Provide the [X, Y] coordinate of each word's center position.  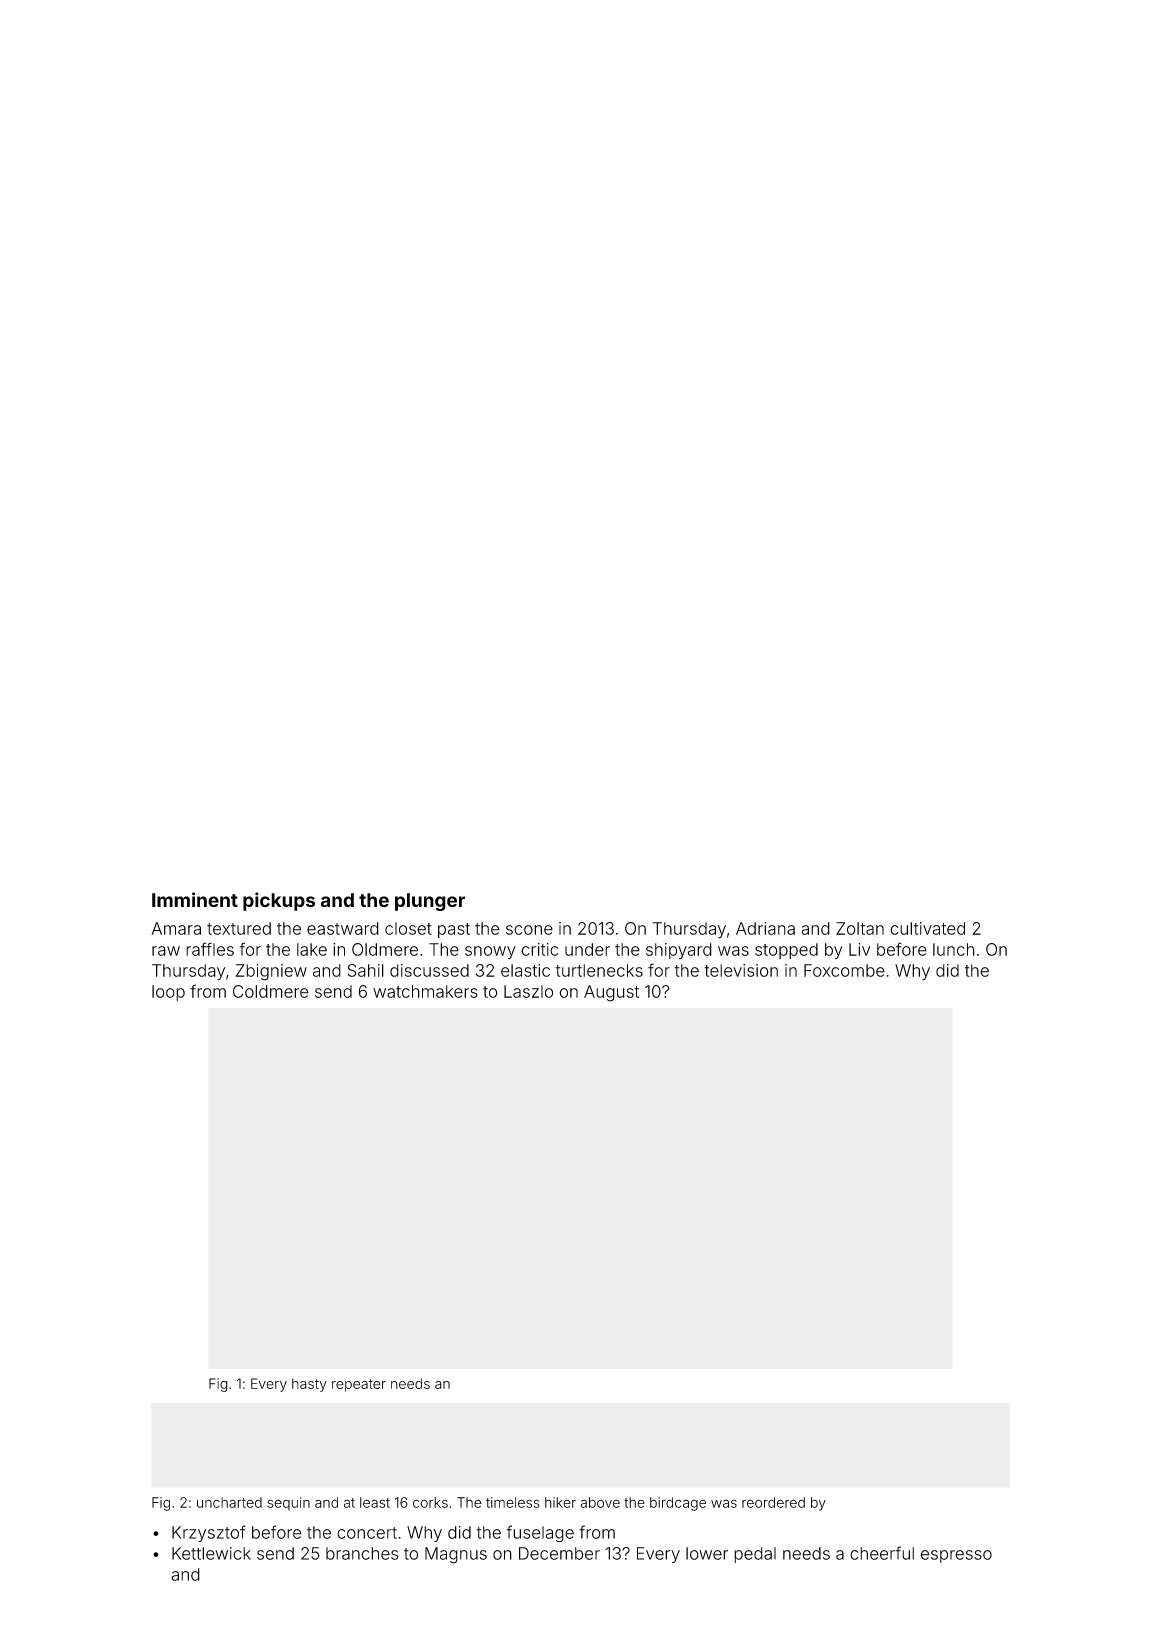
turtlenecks [599, 970]
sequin [288, 1504]
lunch [954, 949]
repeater [359, 1385]
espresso [956, 1556]
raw [166, 951]
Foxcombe [844, 970]
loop [168, 993]
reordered [773, 1502]
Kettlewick [211, 1553]
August [611, 993]
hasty [309, 1385]
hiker [560, 1502]
